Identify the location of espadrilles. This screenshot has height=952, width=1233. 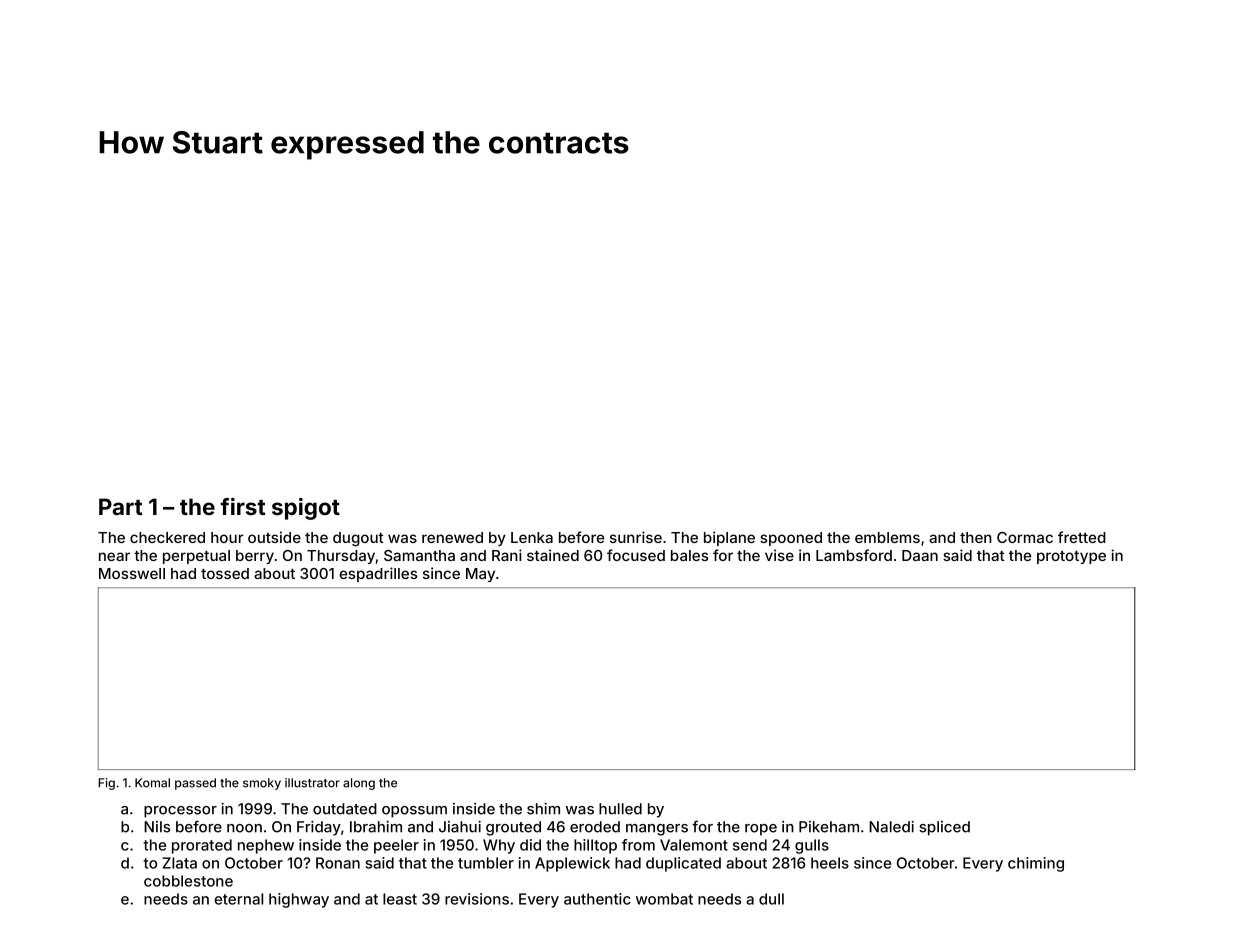
(378, 574).
